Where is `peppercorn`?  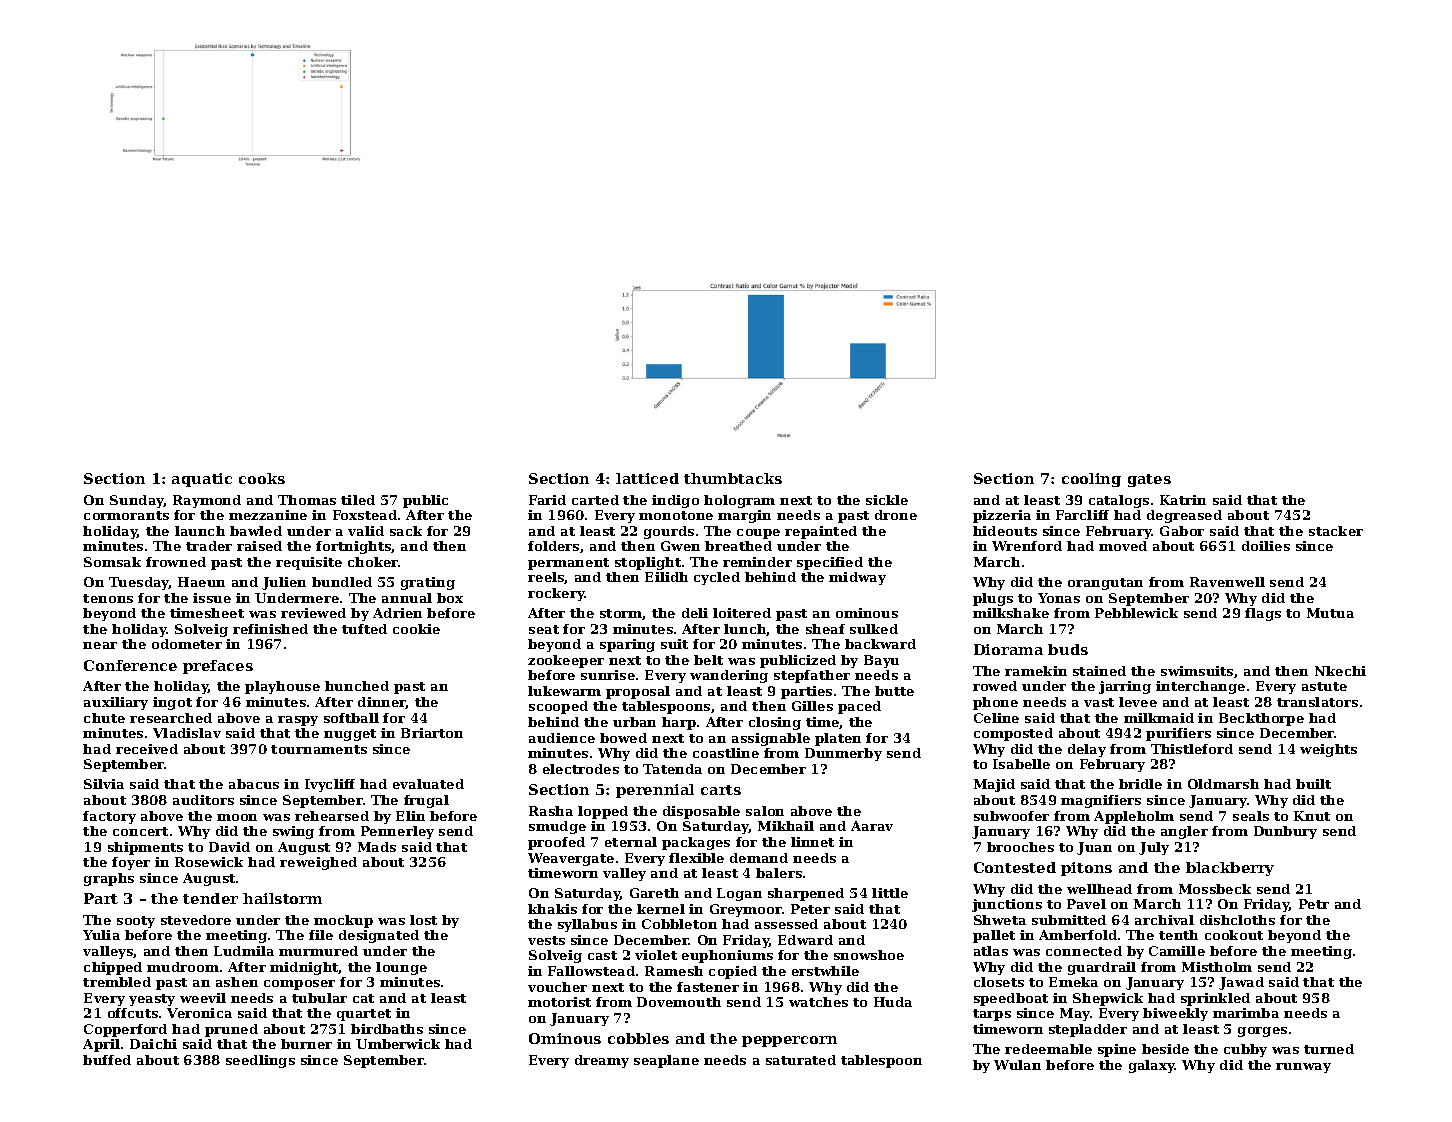 peppercorn is located at coordinates (789, 1041).
